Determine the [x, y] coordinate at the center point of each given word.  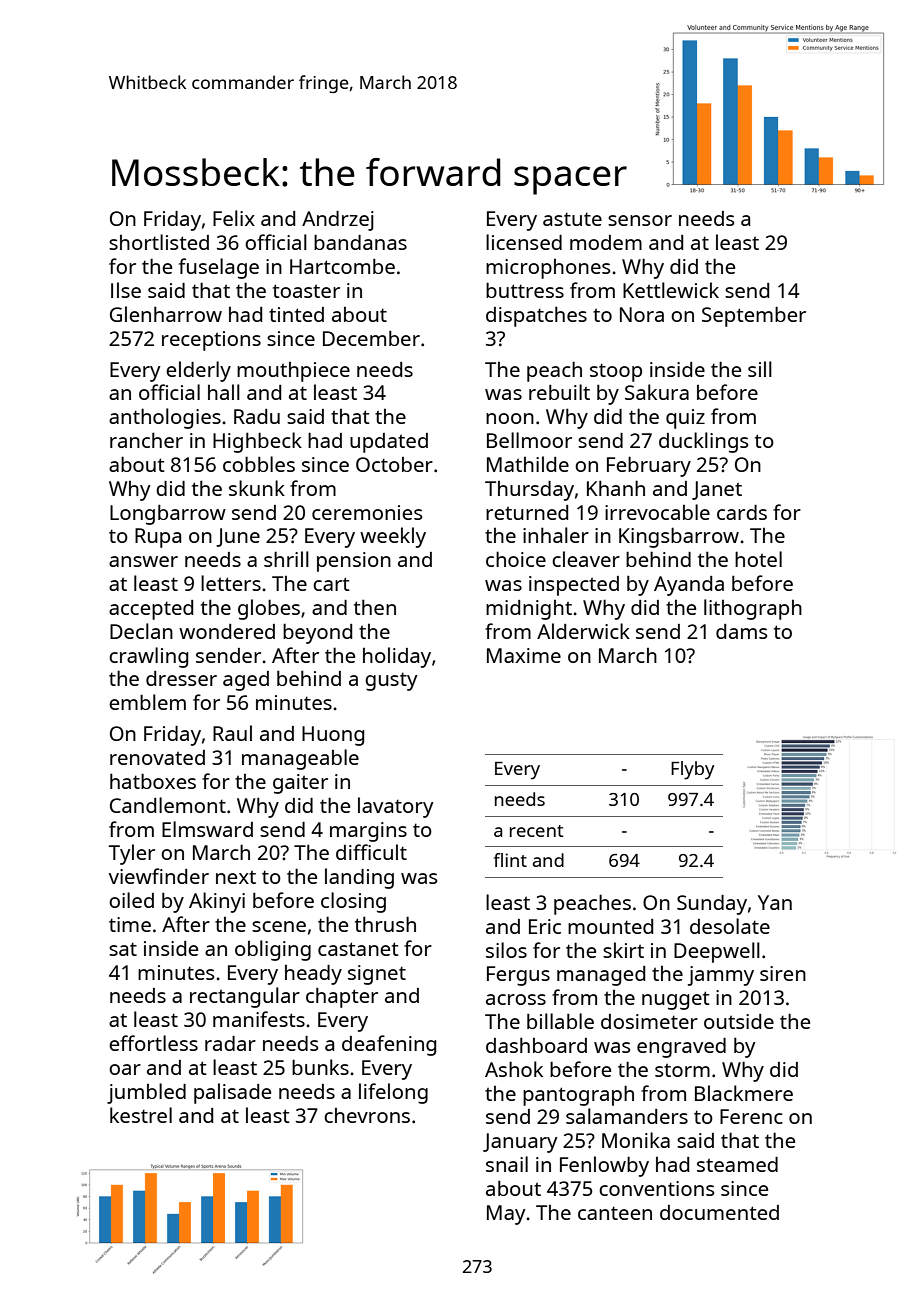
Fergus [518, 976]
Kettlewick [671, 290]
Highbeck [257, 442]
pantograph [578, 1095]
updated [389, 443]
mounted [610, 926]
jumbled [146, 1093]
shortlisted [159, 242]
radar [230, 1043]
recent [536, 831]
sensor [640, 220]
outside [739, 1021]
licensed [524, 242]
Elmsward [207, 829]
